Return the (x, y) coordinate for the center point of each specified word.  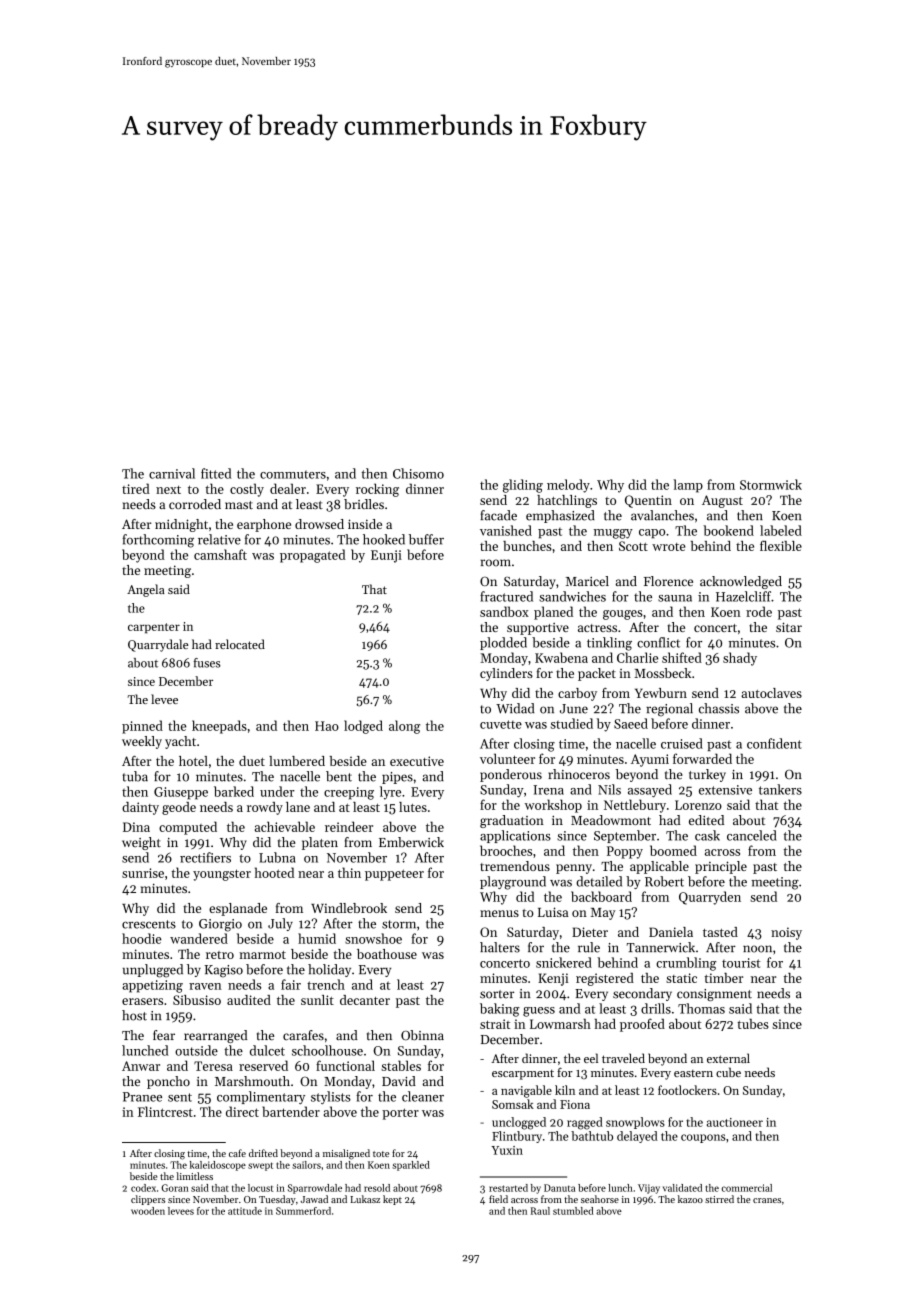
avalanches (662, 515)
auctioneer (735, 1122)
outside (196, 1050)
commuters (293, 474)
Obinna (422, 1035)
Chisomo (418, 473)
